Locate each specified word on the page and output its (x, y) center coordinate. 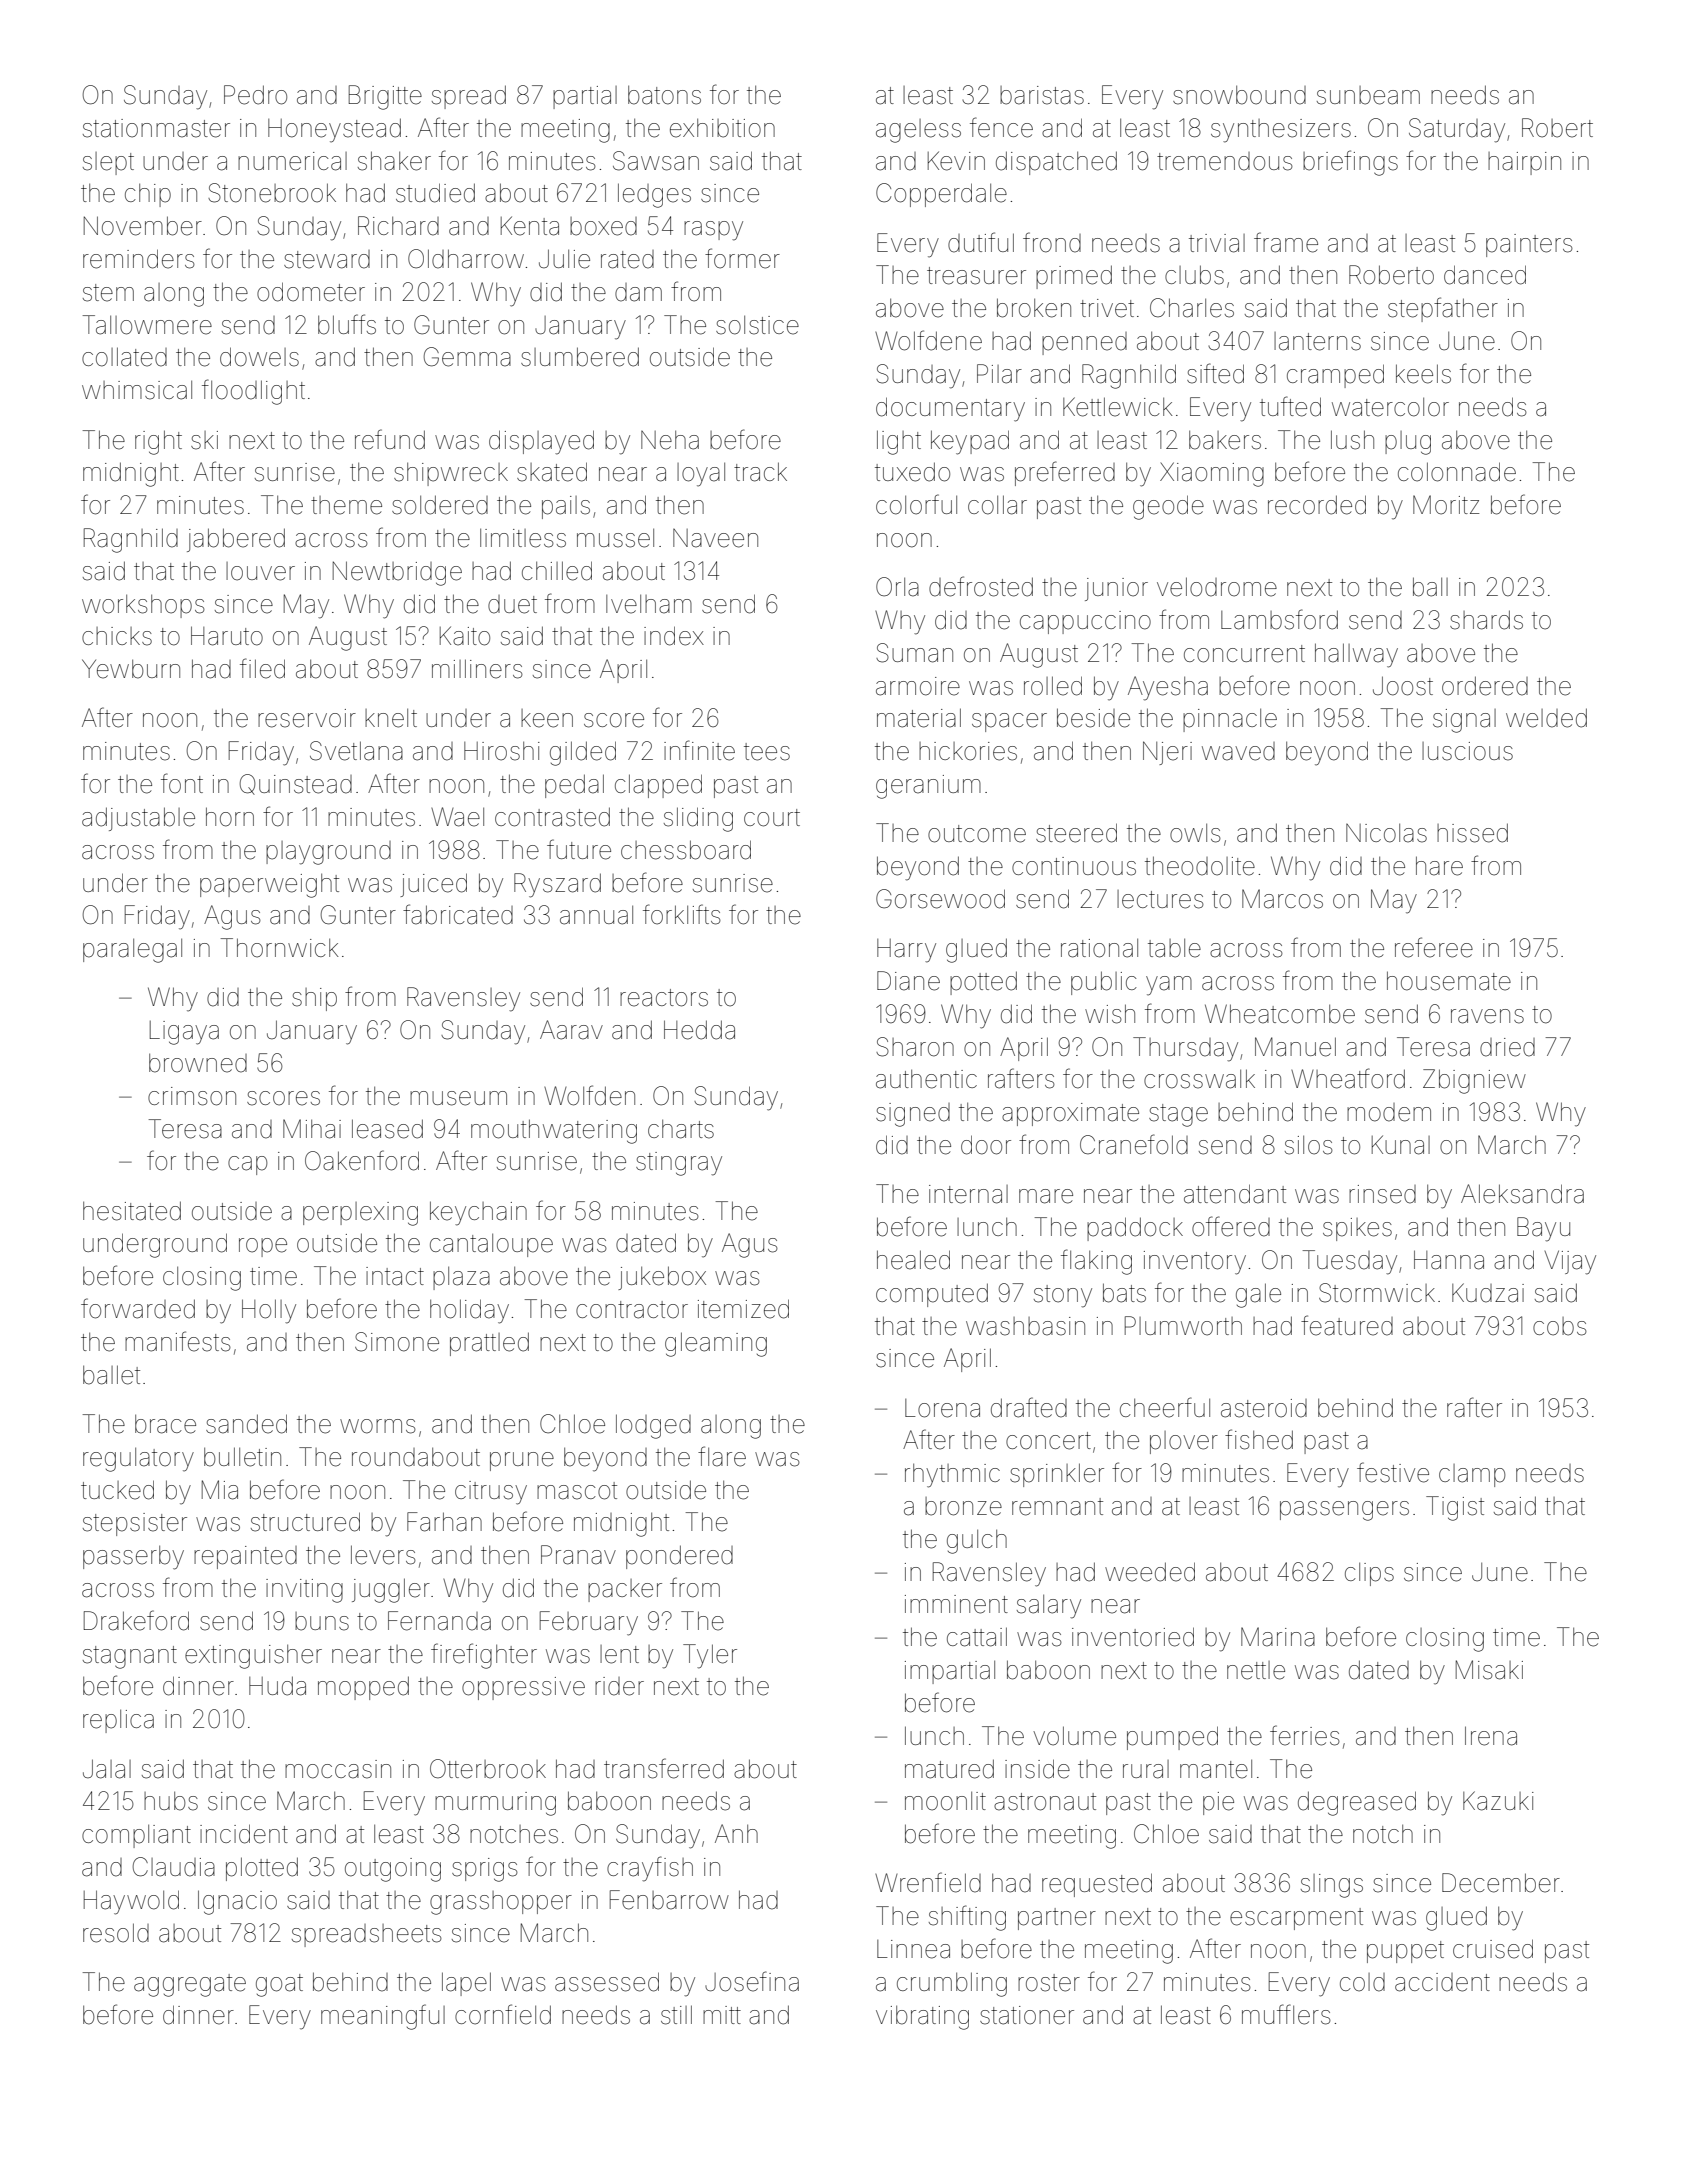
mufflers (1286, 2014)
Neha (670, 440)
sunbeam (1368, 95)
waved (1238, 751)
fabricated (458, 914)
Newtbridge (397, 573)
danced (1485, 275)
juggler (391, 1590)
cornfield (503, 2014)
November (143, 226)
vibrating (922, 2018)
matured (949, 1769)
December (1501, 1883)
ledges (654, 195)
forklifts (682, 914)
